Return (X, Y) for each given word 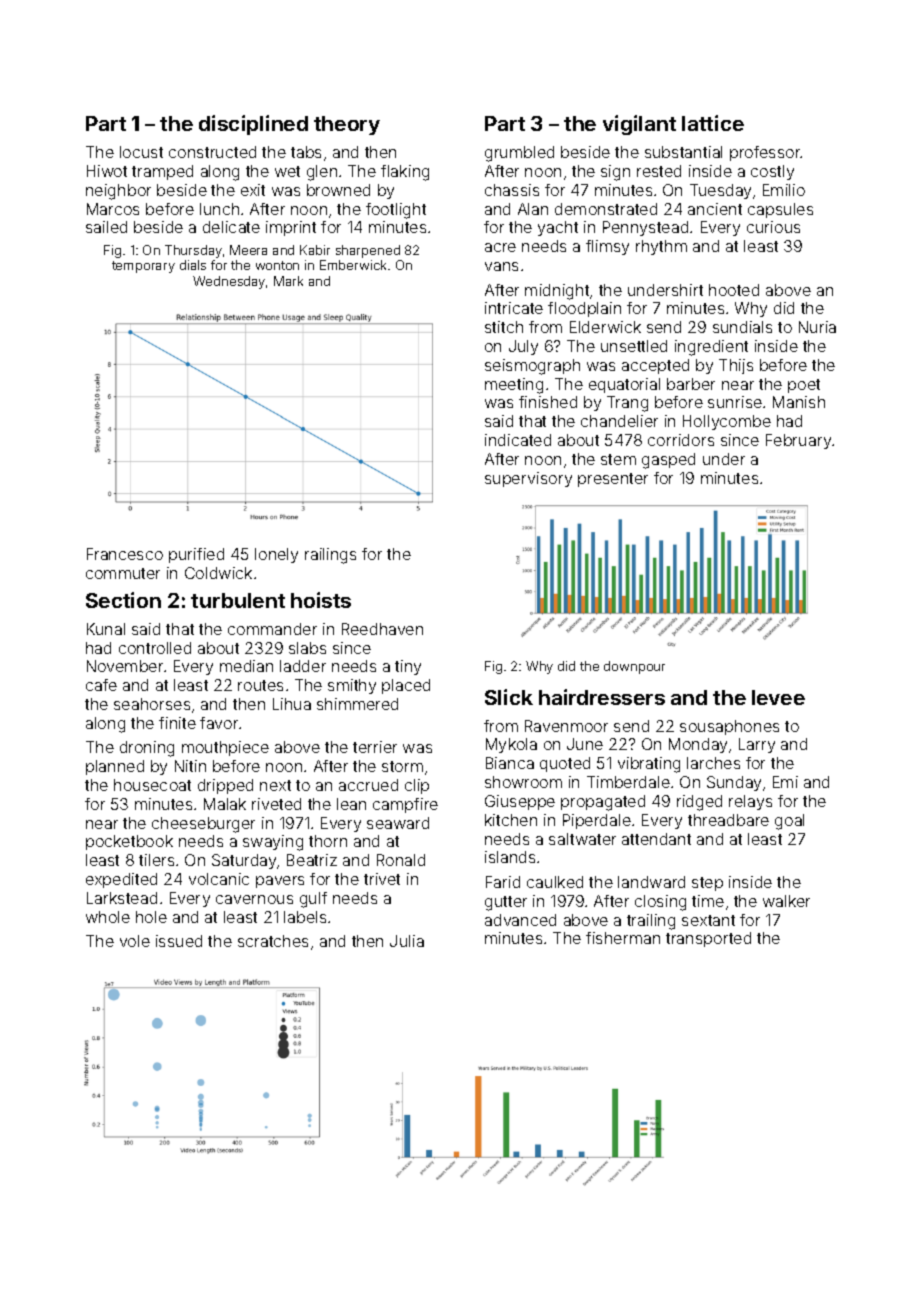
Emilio (784, 190)
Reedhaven (382, 629)
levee (778, 697)
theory (347, 125)
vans (501, 266)
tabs (306, 152)
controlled (155, 648)
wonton (277, 265)
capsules (780, 210)
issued (179, 941)
